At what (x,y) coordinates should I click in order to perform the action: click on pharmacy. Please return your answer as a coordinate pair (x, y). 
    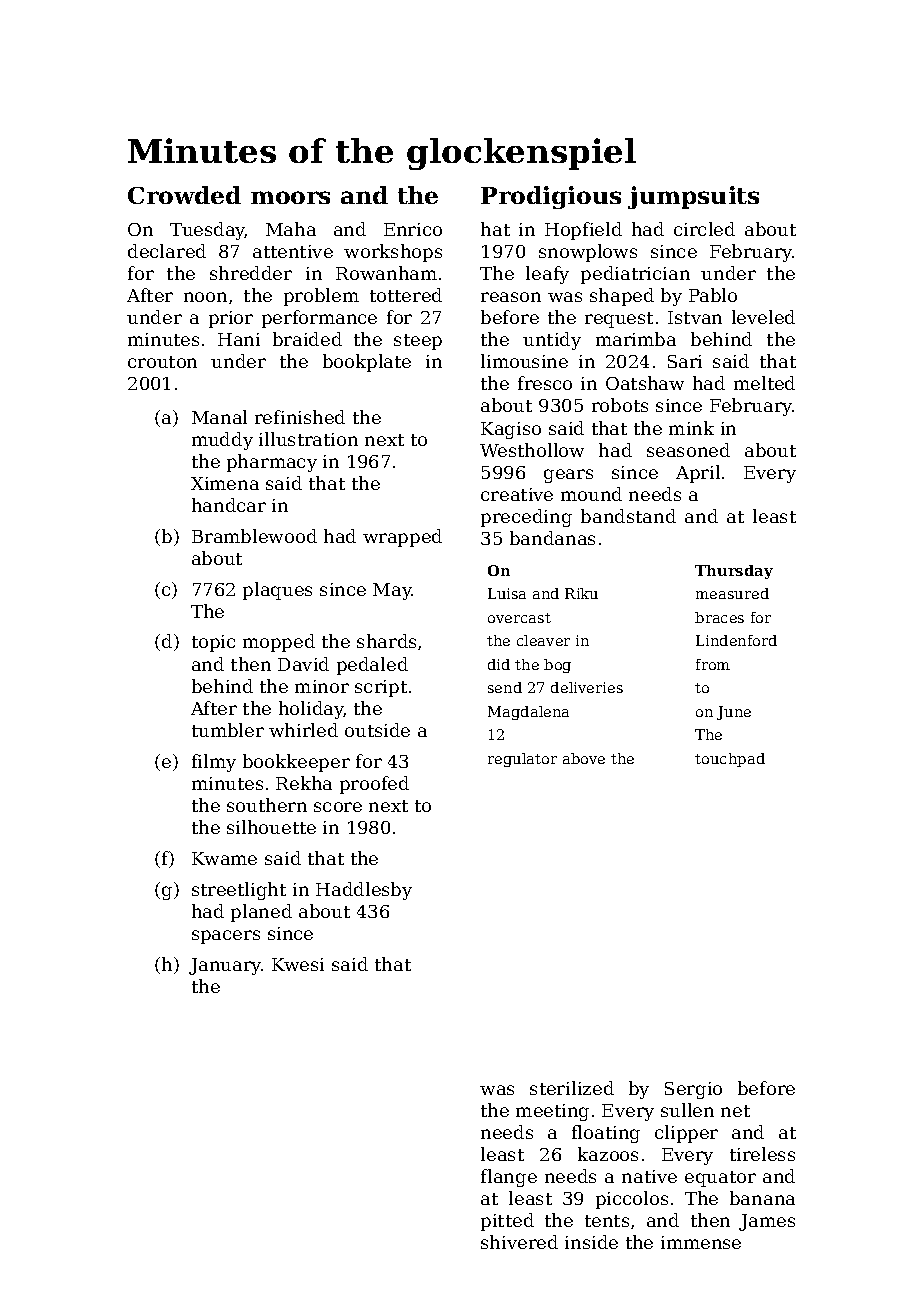
    Looking at the image, I should click on (272, 463).
